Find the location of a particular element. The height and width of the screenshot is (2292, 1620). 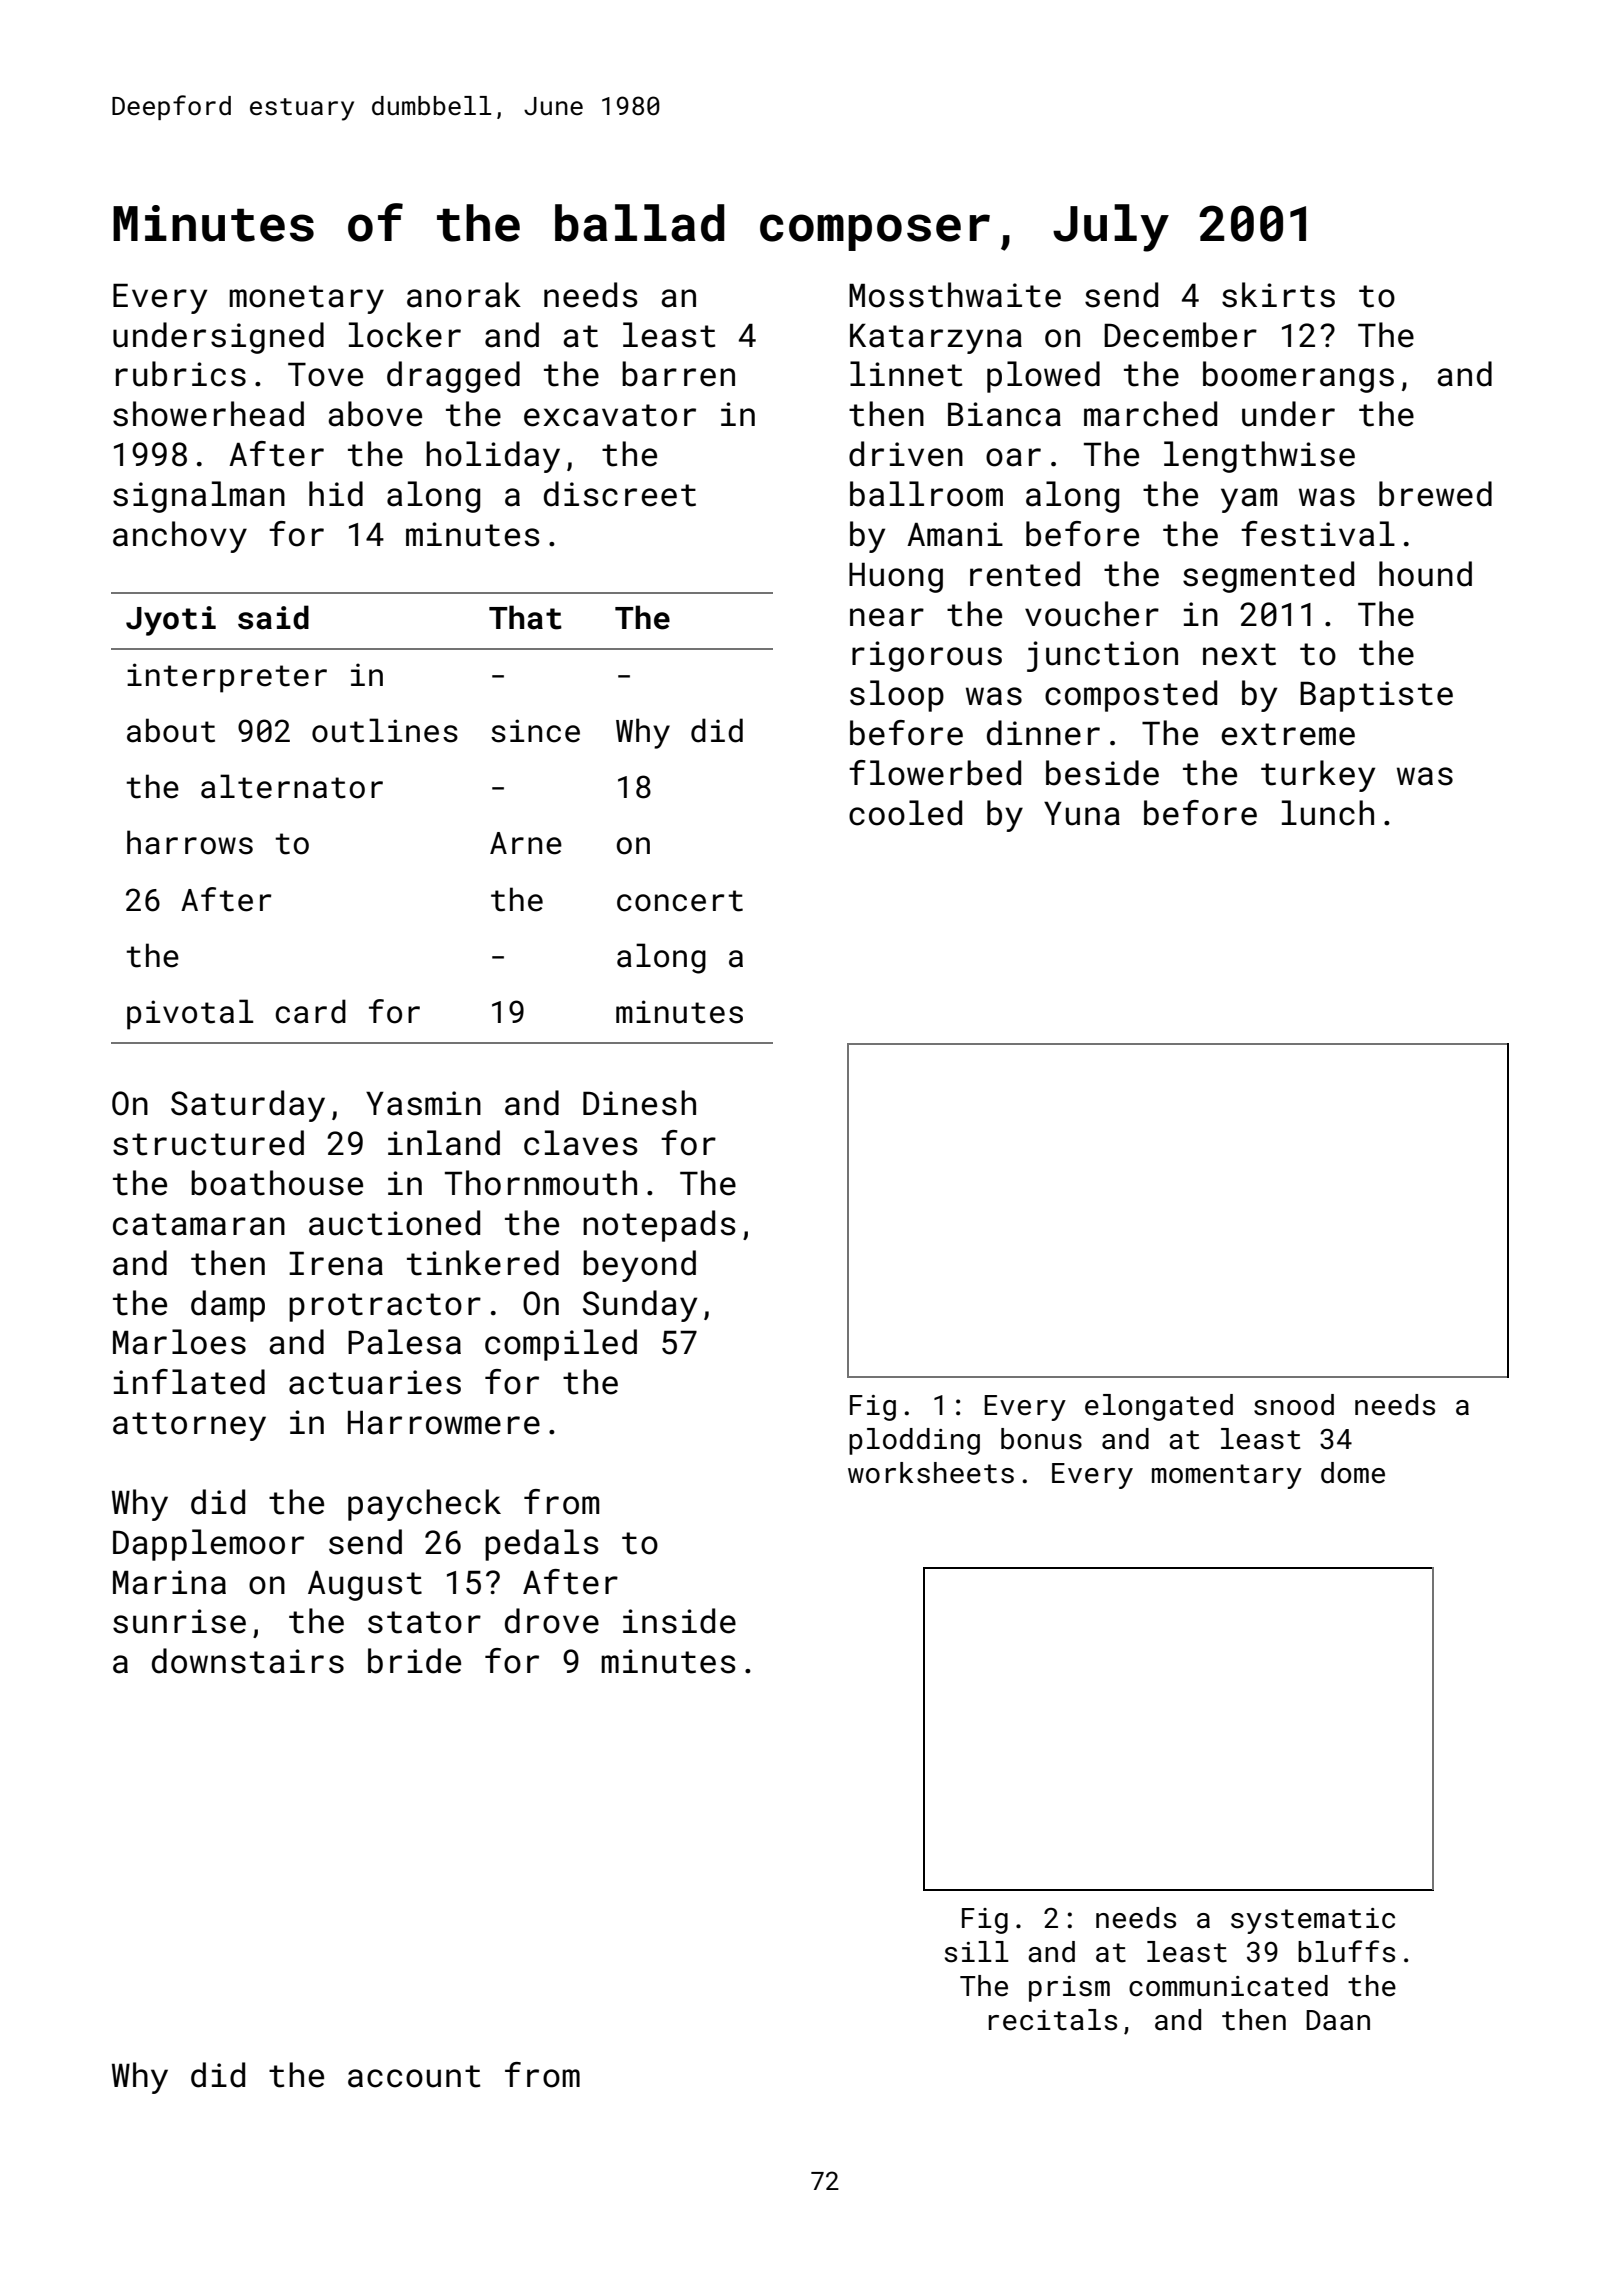

account is located at coordinates (414, 2076).
